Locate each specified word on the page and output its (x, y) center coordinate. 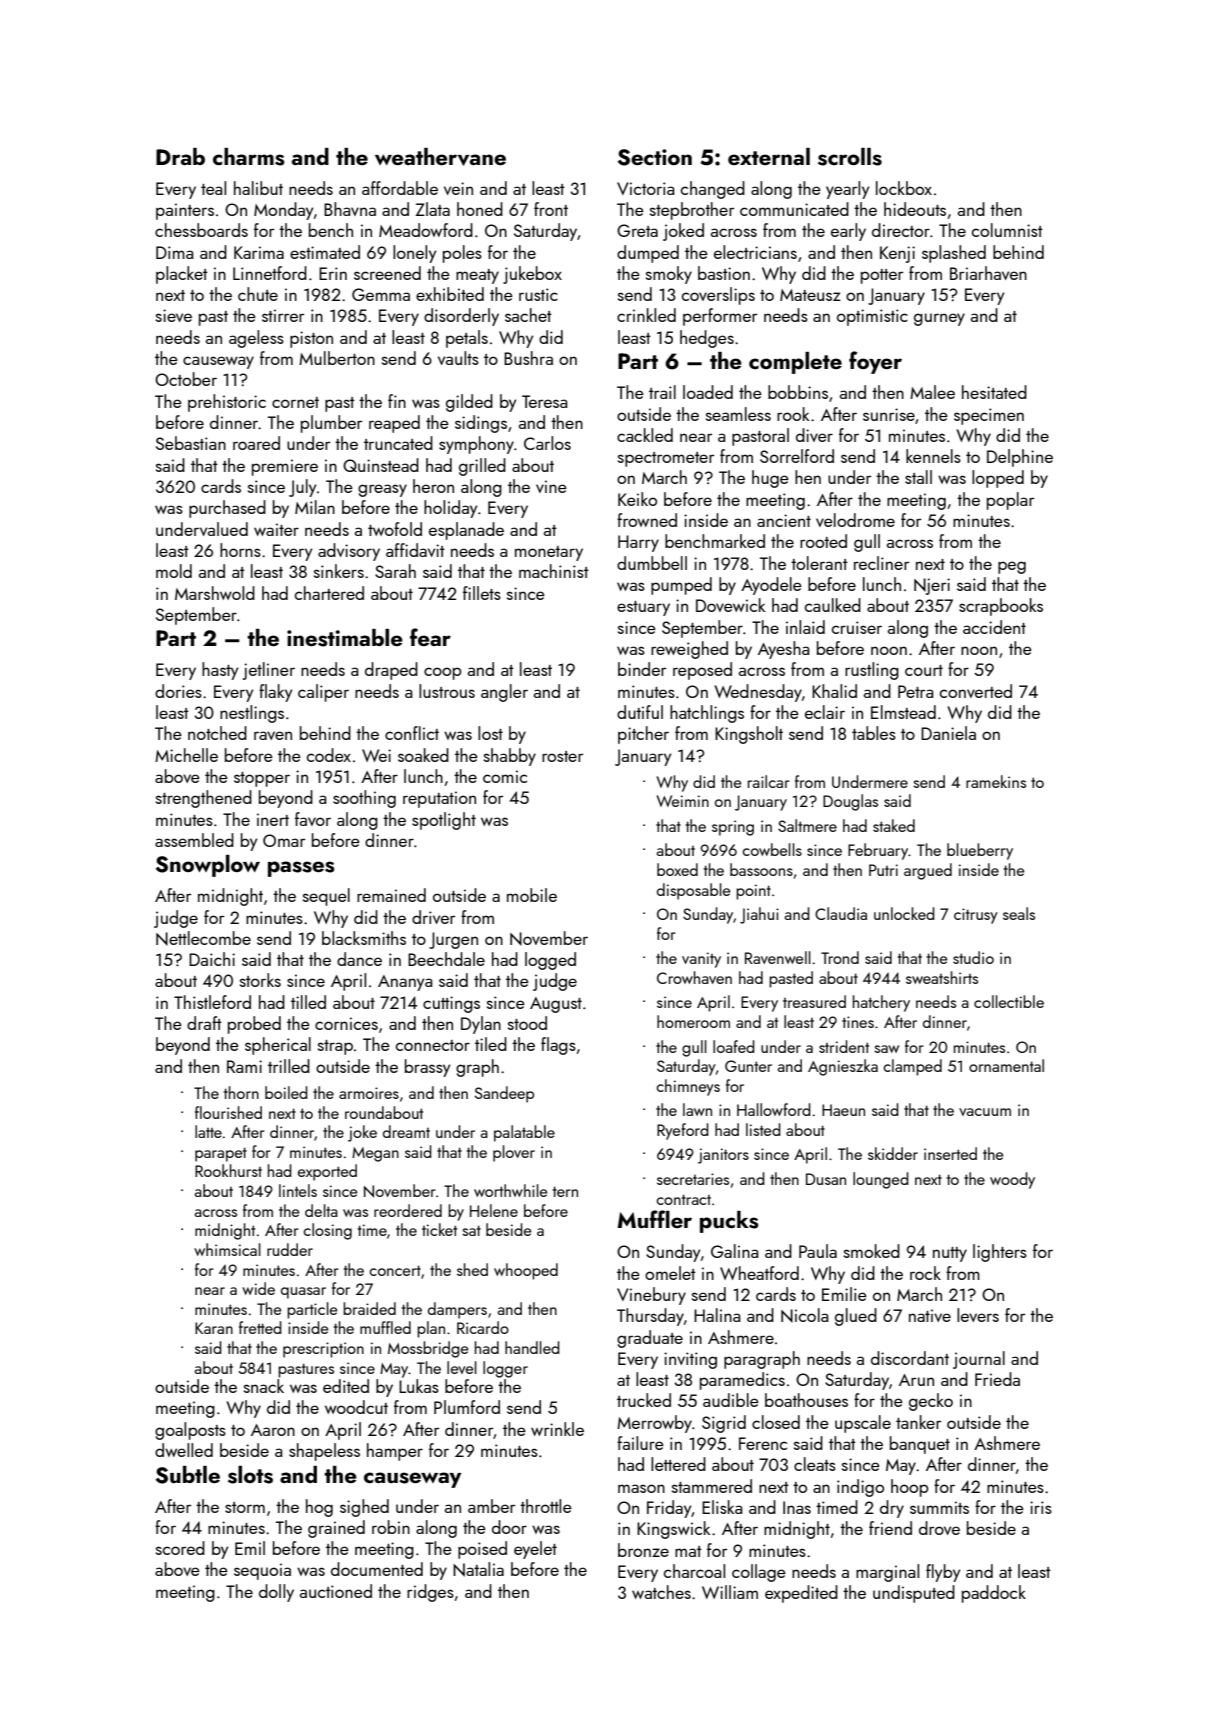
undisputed (914, 1594)
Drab (180, 156)
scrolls (850, 157)
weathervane (440, 157)
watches (661, 1592)
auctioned (336, 1591)
